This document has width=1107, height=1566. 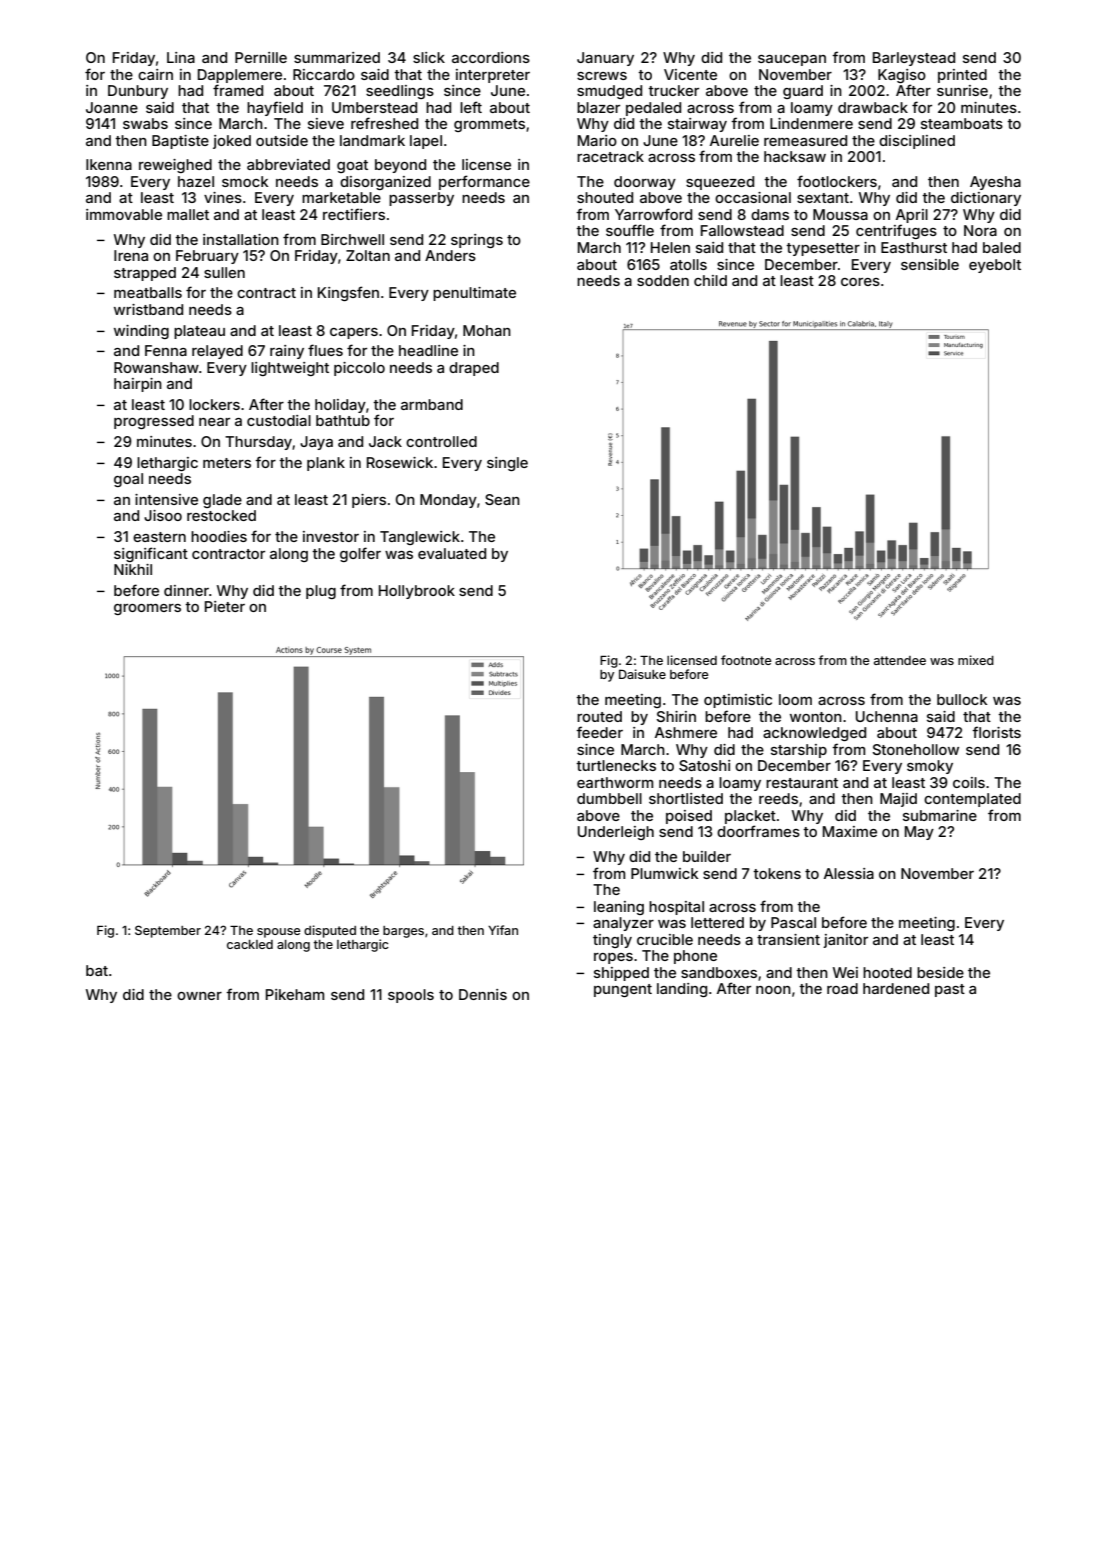 What do you see at coordinates (450, 255) in the document?
I see `Anders` at bounding box center [450, 255].
